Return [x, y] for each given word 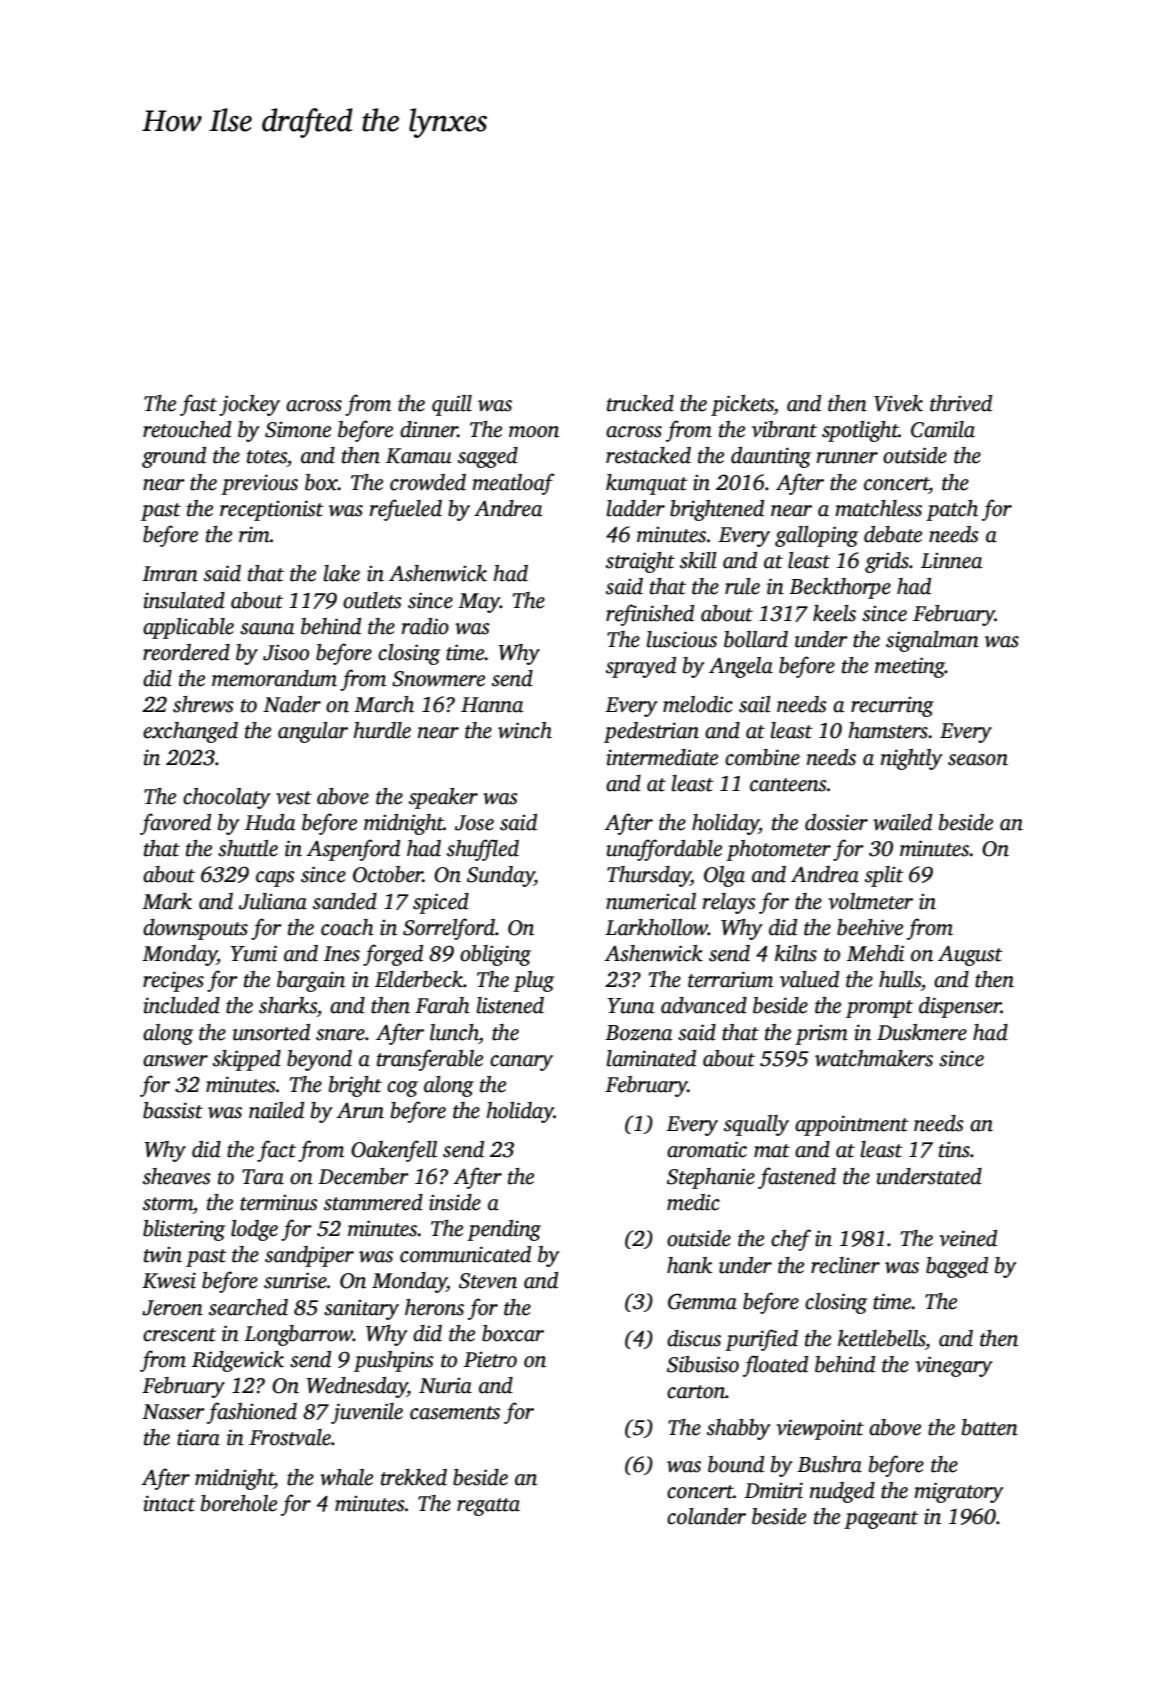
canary [521, 1063]
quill [452, 405]
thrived [961, 403]
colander [706, 1516]
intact [169, 1503]
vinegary [953, 1366]
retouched [187, 429]
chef [791, 1240]
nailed [276, 1110]
